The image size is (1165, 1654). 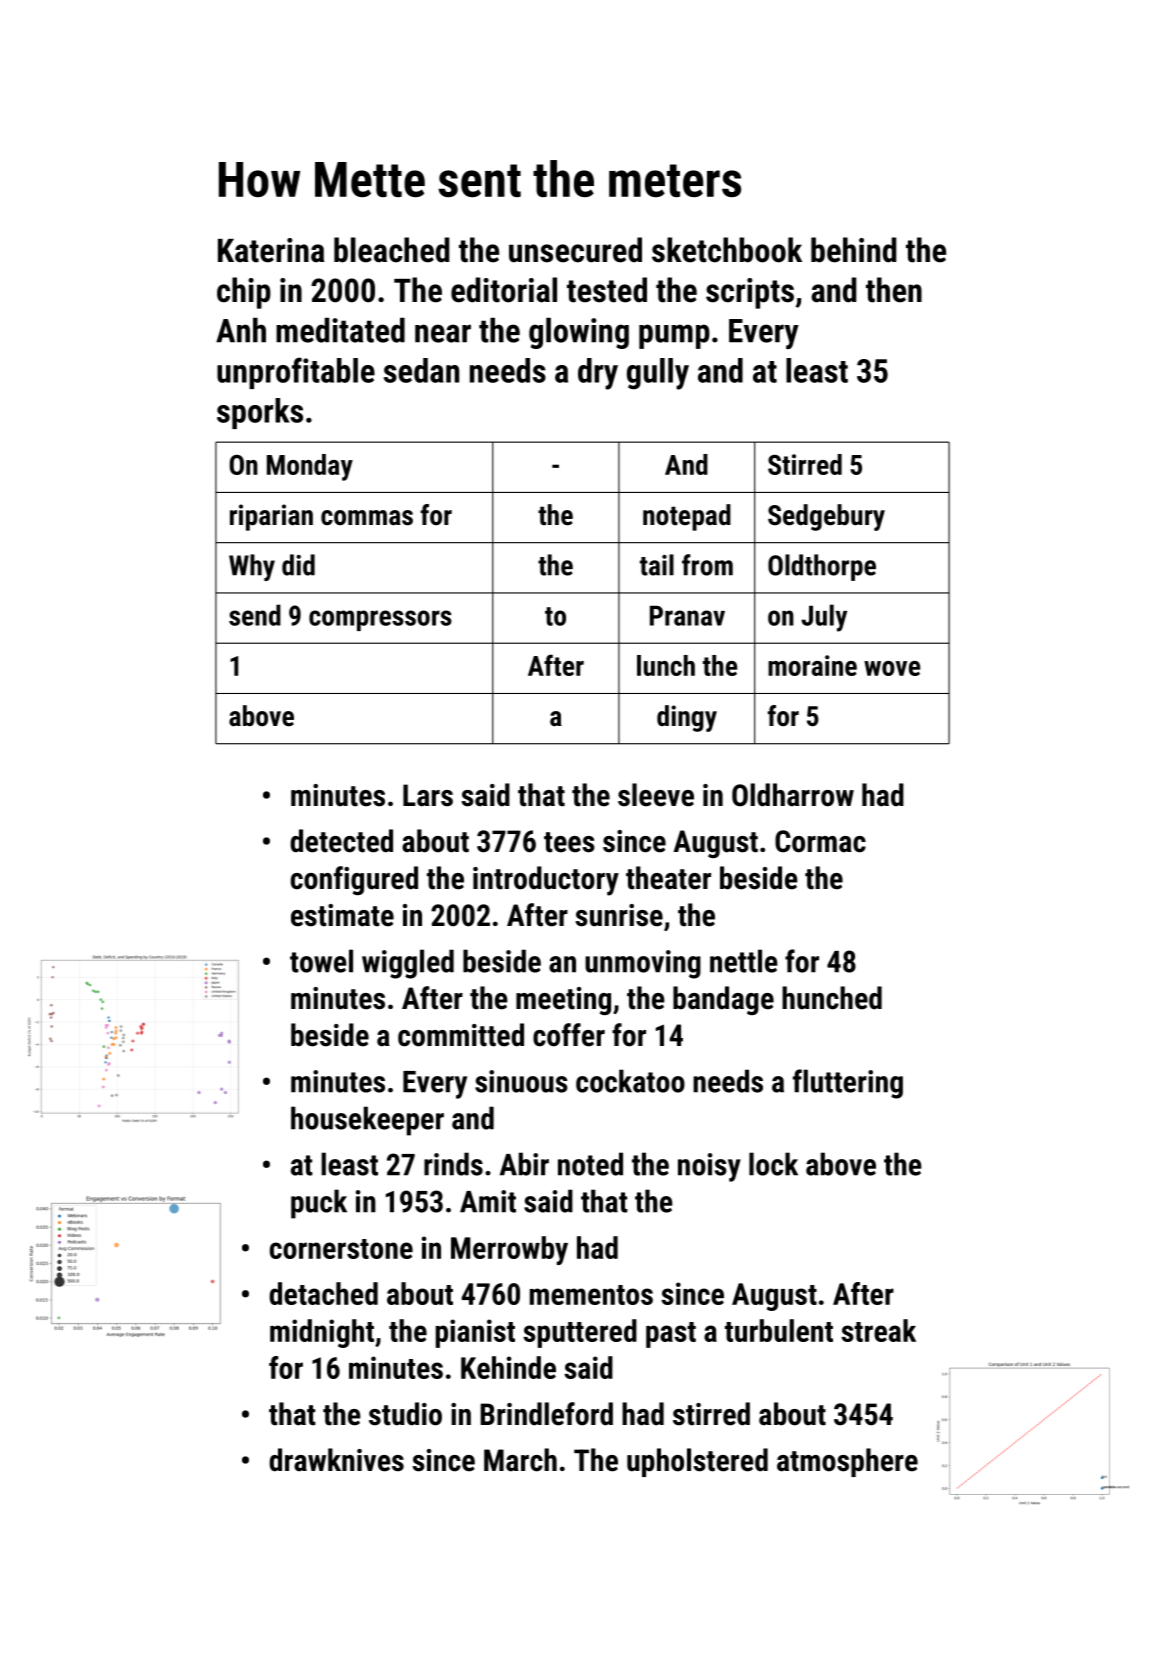 What do you see at coordinates (367, 1121) in the image?
I see `housekeeper` at bounding box center [367, 1121].
